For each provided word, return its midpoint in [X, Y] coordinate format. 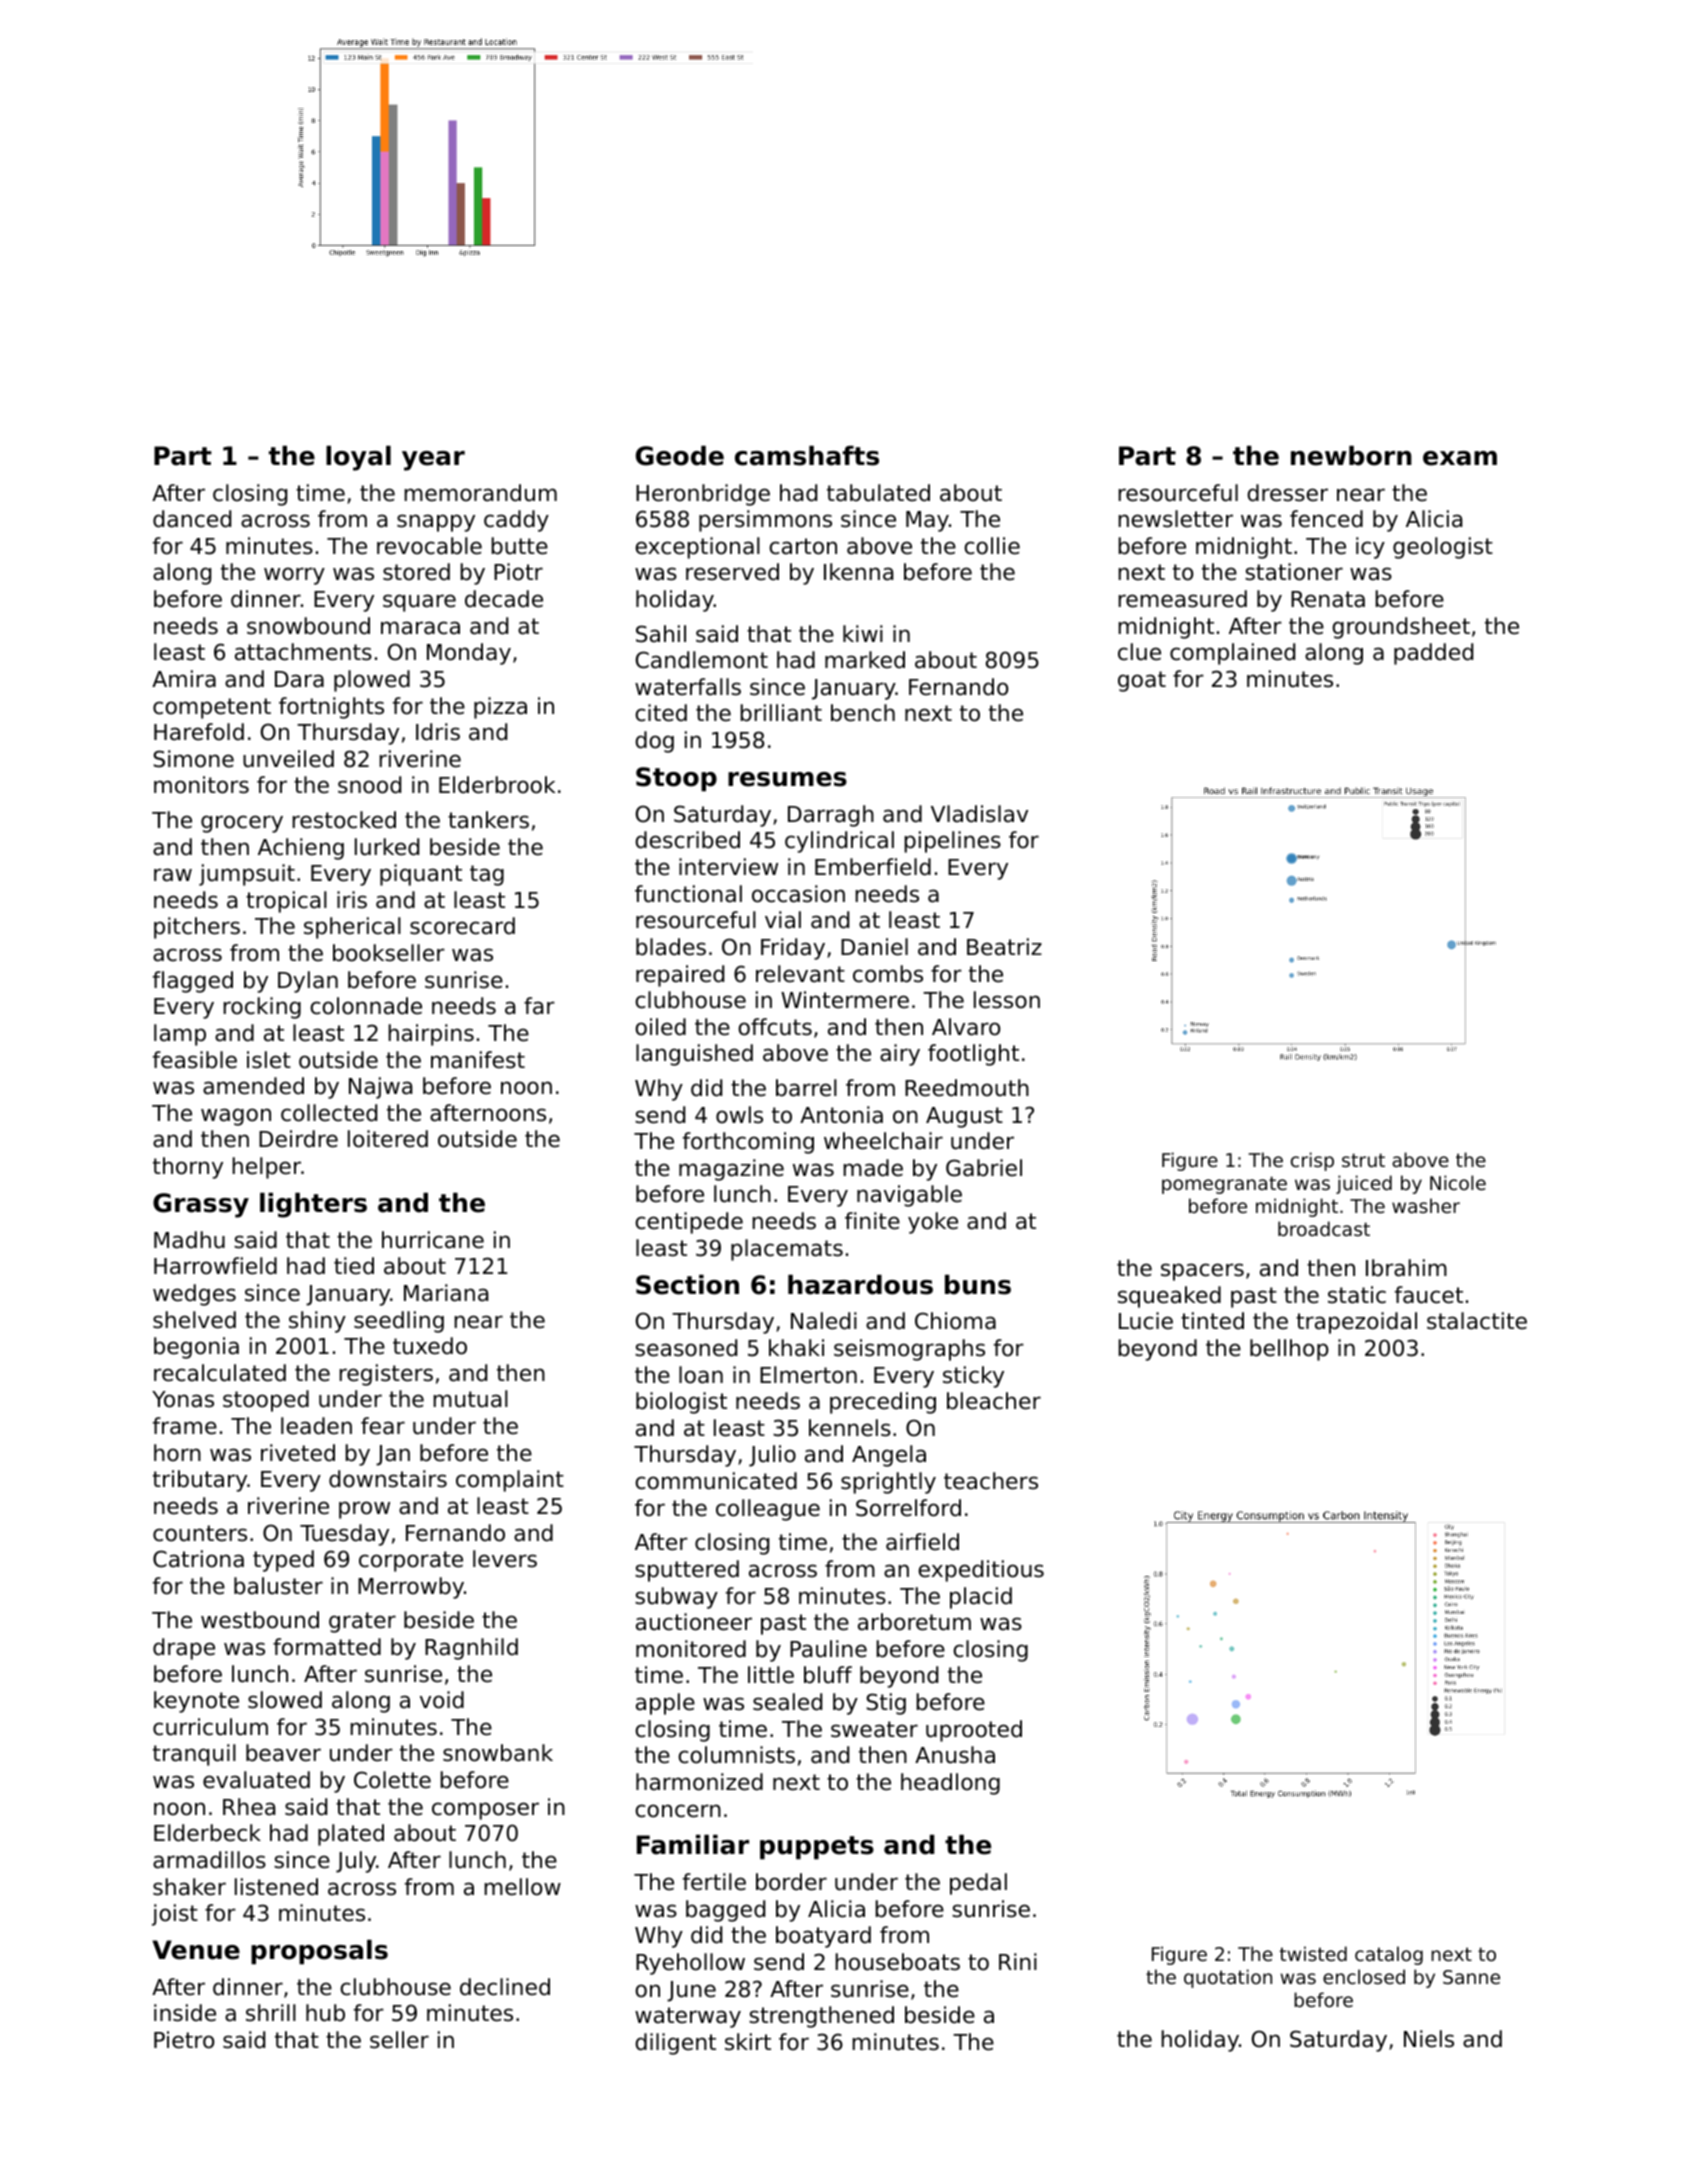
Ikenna [858, 572]
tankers [488, 820]
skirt [748, 2042]
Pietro [184, 2040]
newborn [1351, 456]
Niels [1429, 2039]
